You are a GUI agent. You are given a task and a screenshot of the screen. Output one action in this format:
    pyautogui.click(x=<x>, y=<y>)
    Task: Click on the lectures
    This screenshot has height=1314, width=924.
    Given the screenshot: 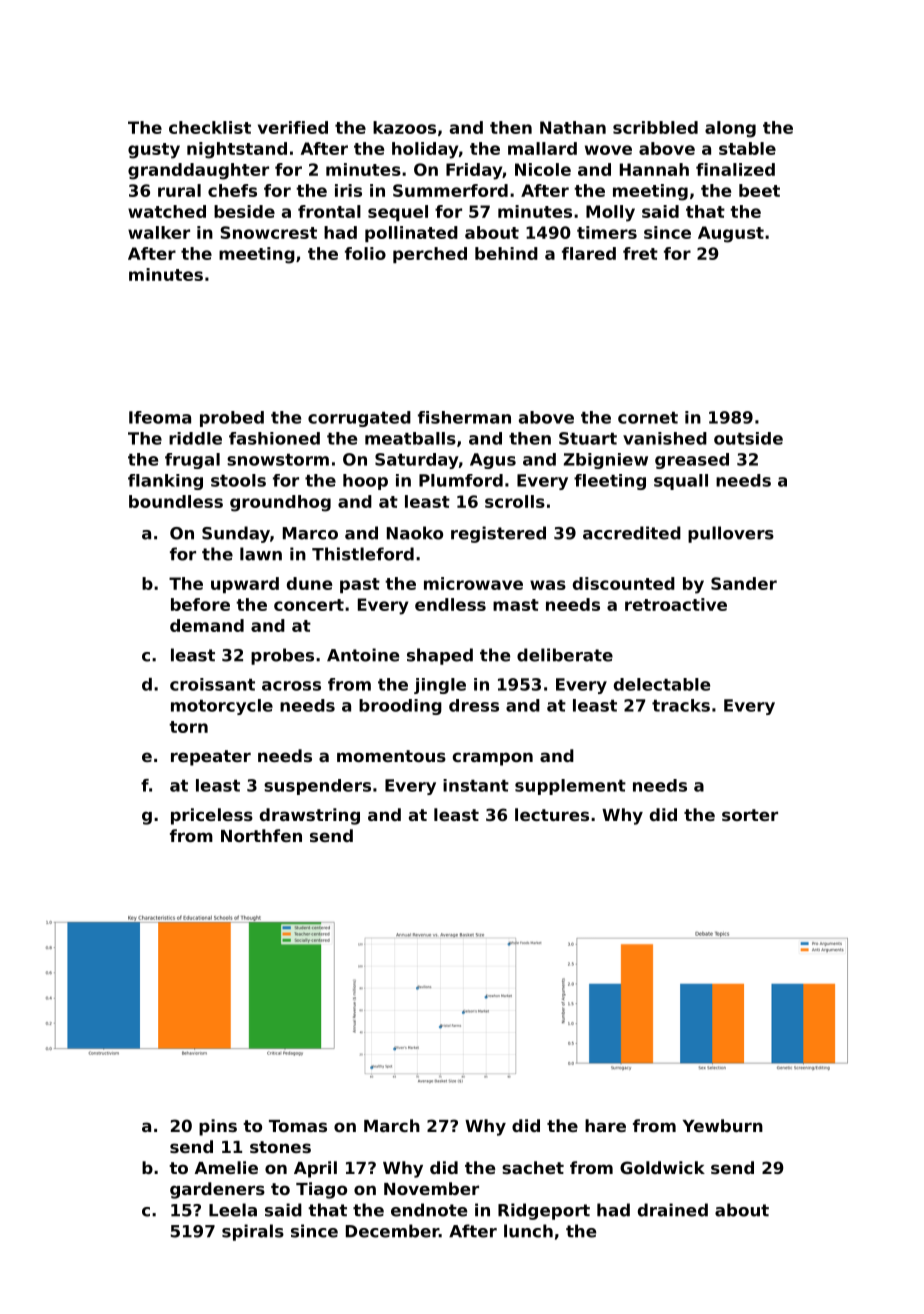 What is the action you would take?
    pyautogui.click(x=552, y=814)
